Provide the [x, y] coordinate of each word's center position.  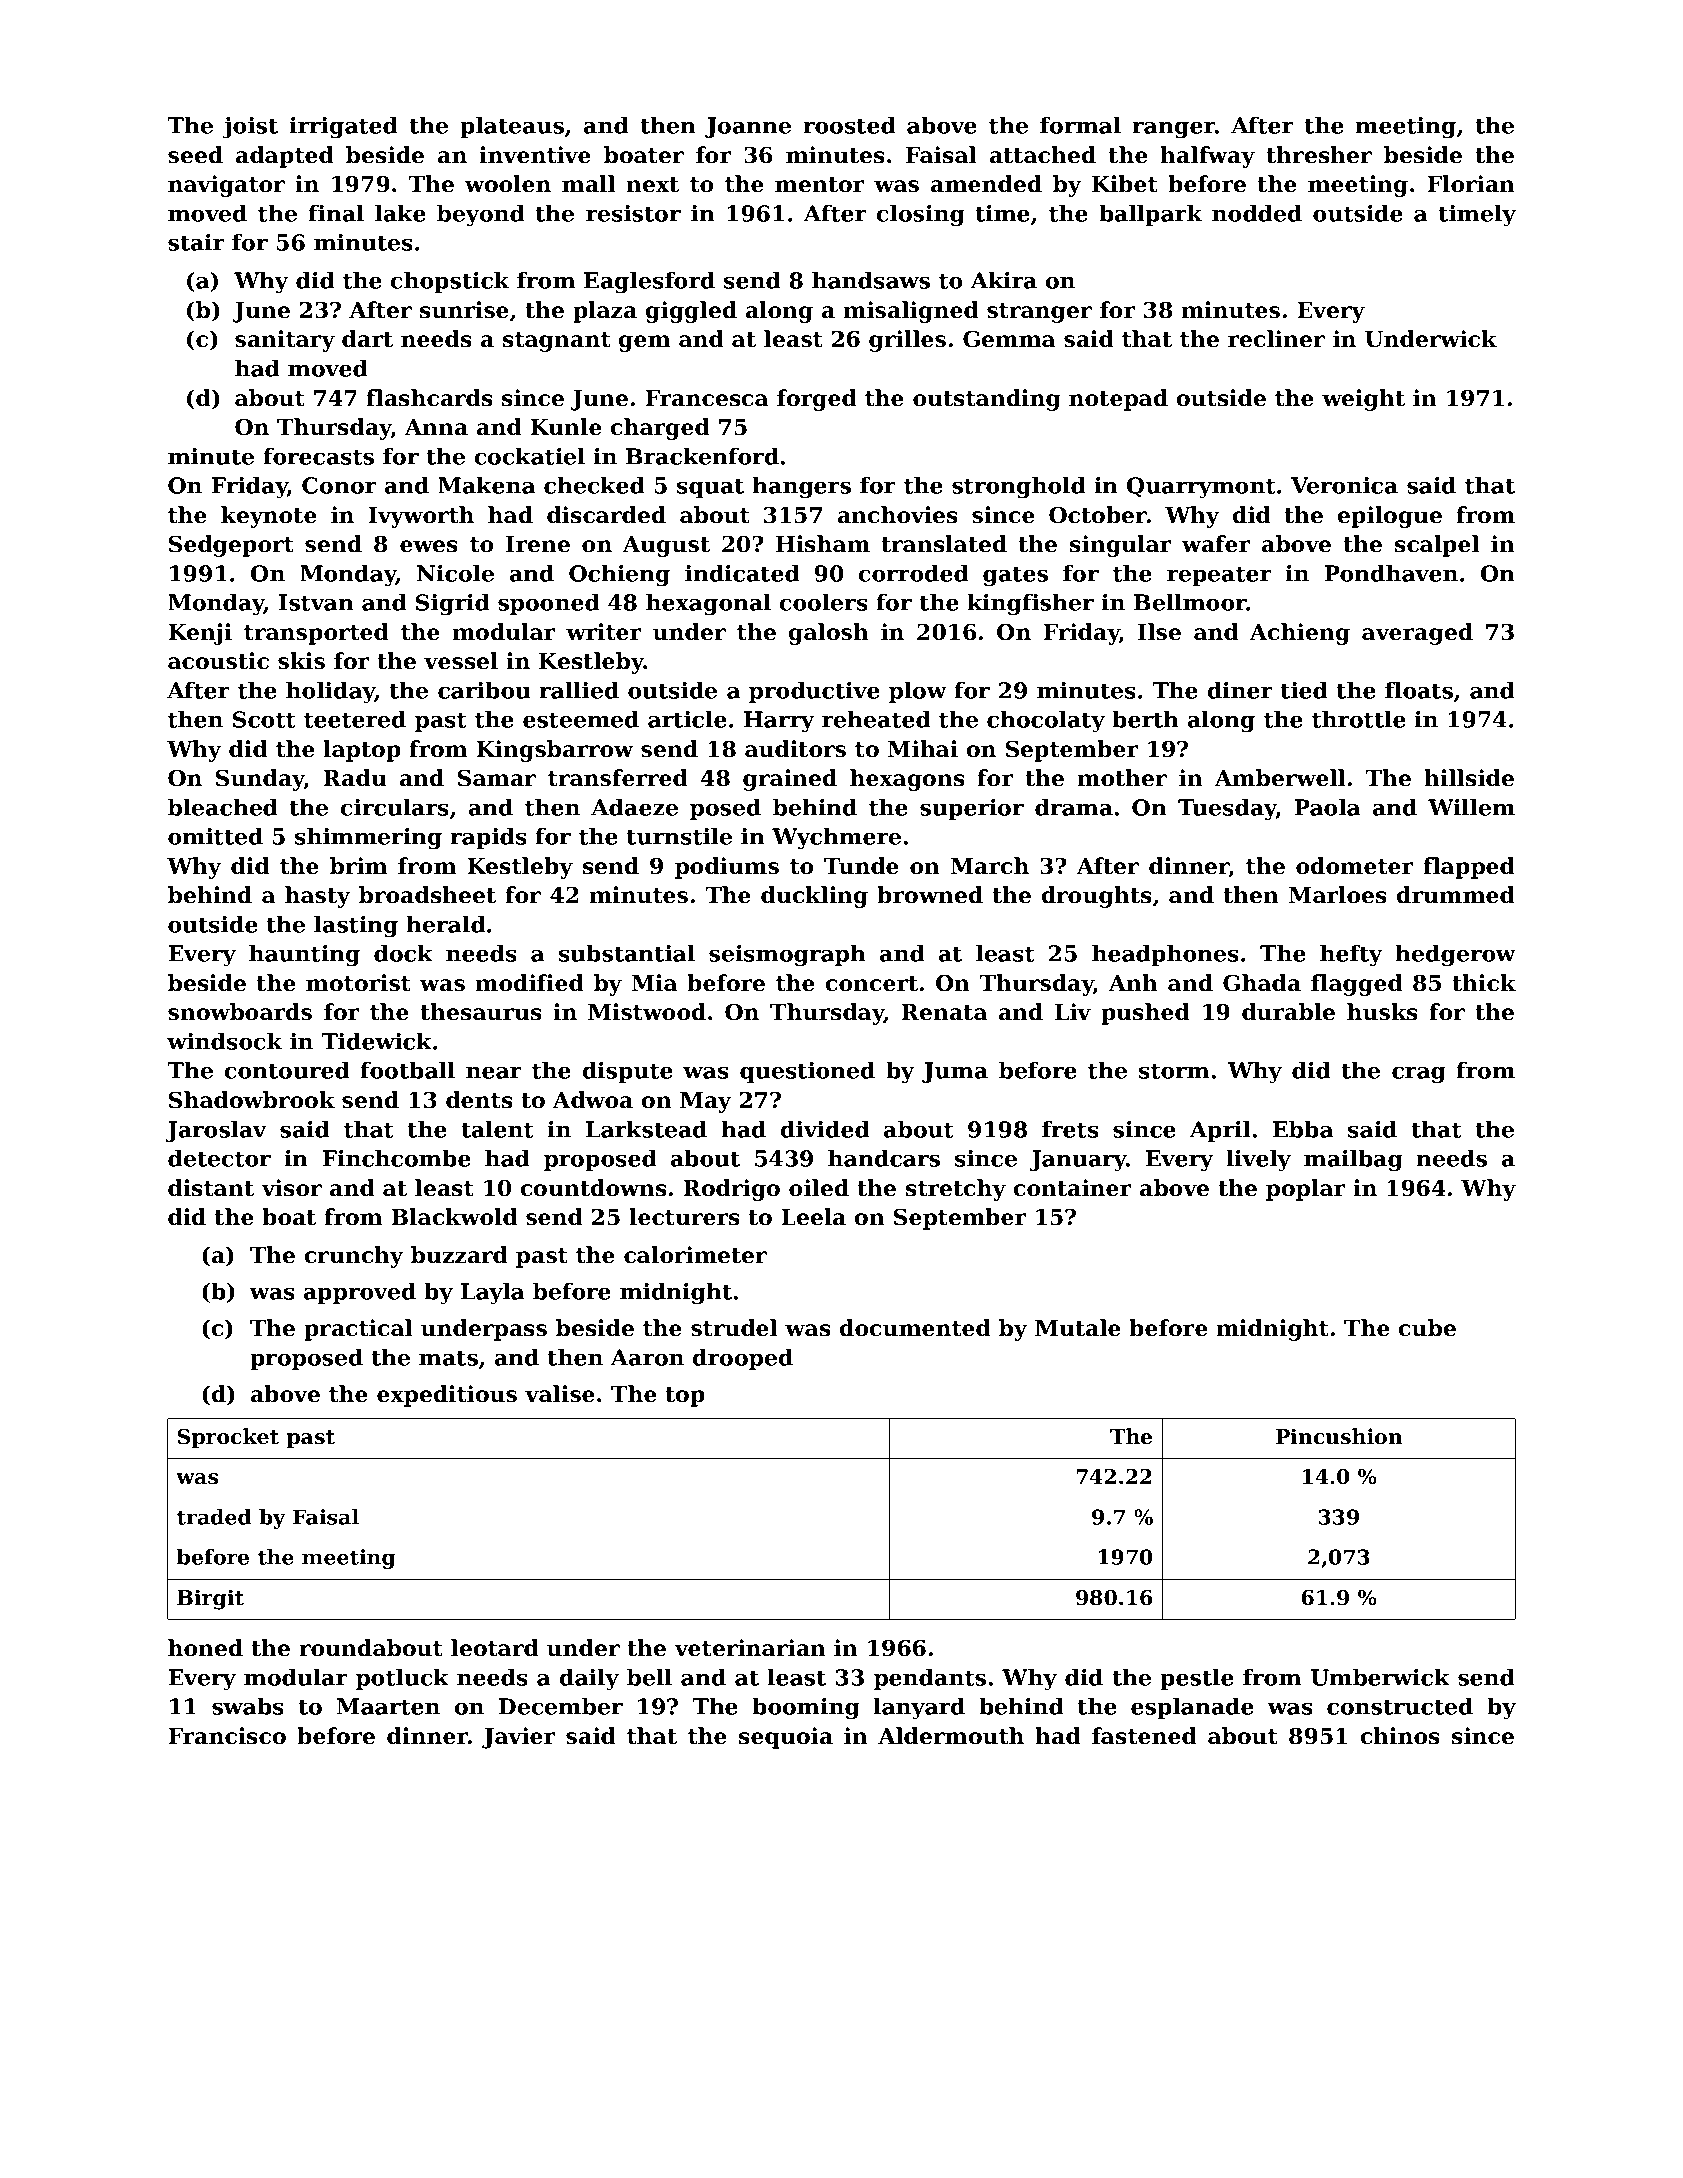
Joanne [748, 127]
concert [872, 984]
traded [214, 1517]
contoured [287, 1070]
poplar [1306, 1190]
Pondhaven [1391, 573]
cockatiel [530, 456]
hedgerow [1455, 956]
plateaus [512, 127]
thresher [1319, 155]
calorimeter [695, 1255]
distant [211, 1188]
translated [944, 544]
